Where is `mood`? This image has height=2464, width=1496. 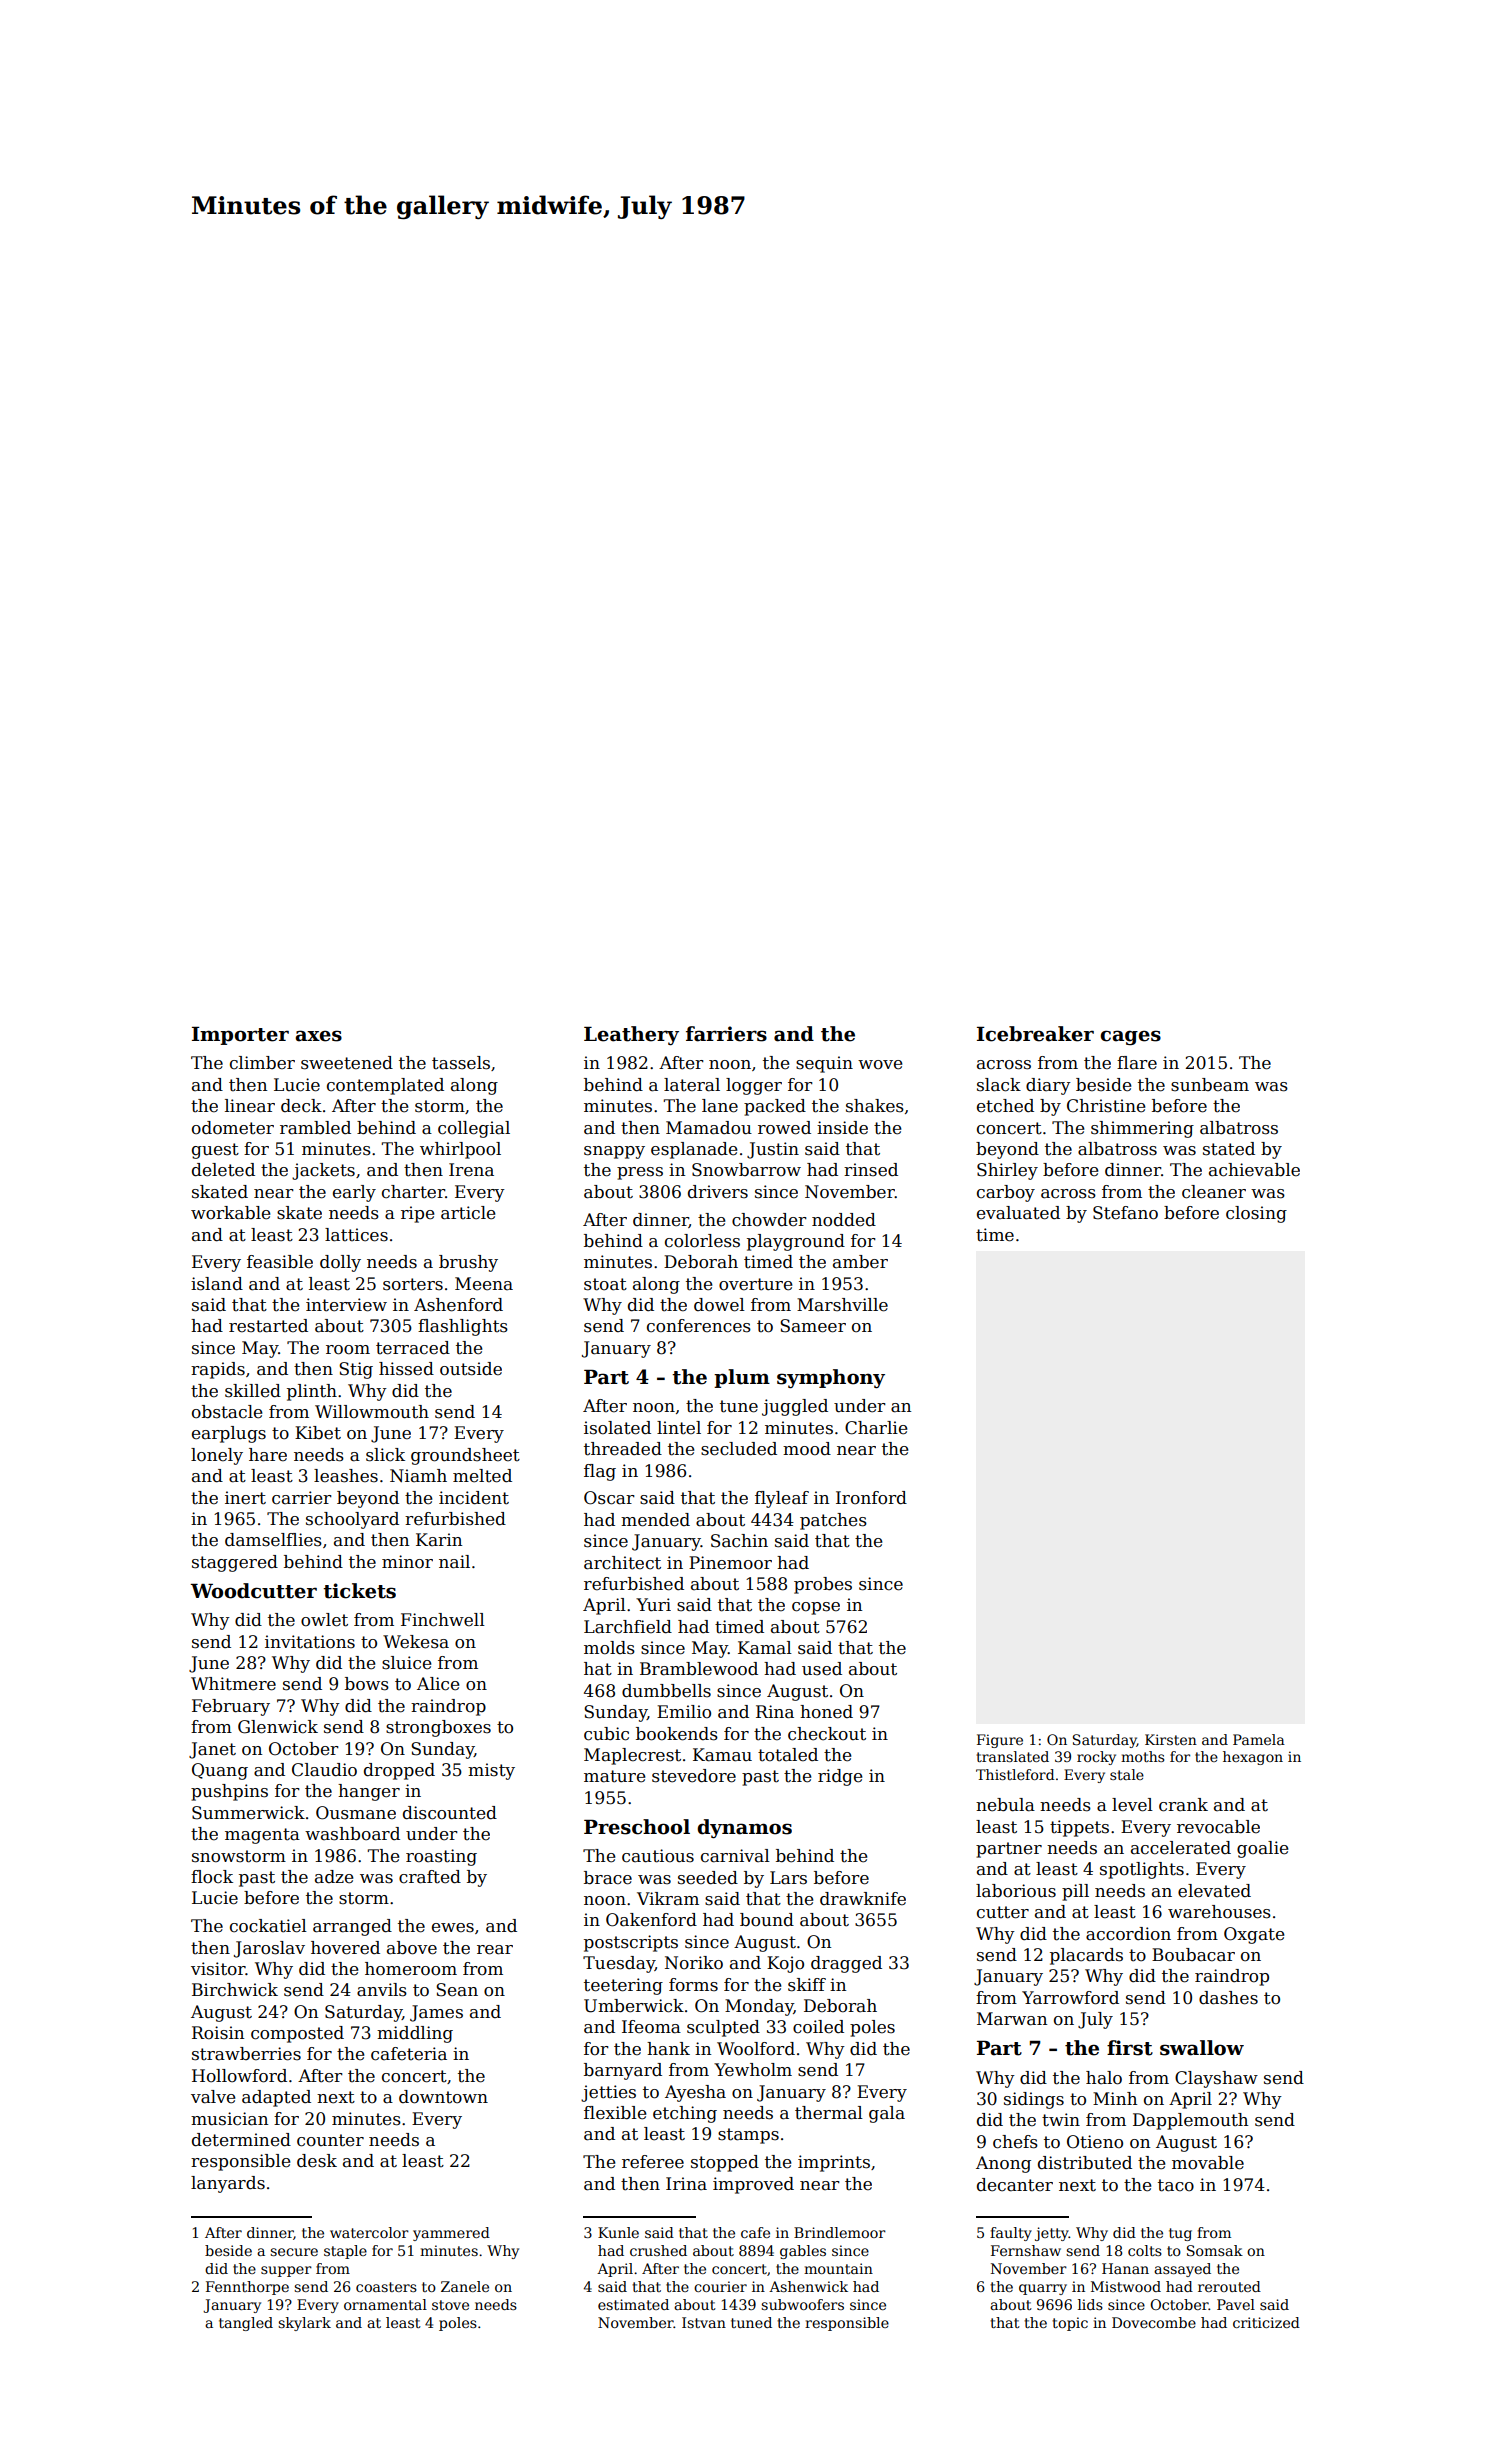
mood is located at coordinates (807, 1449).
